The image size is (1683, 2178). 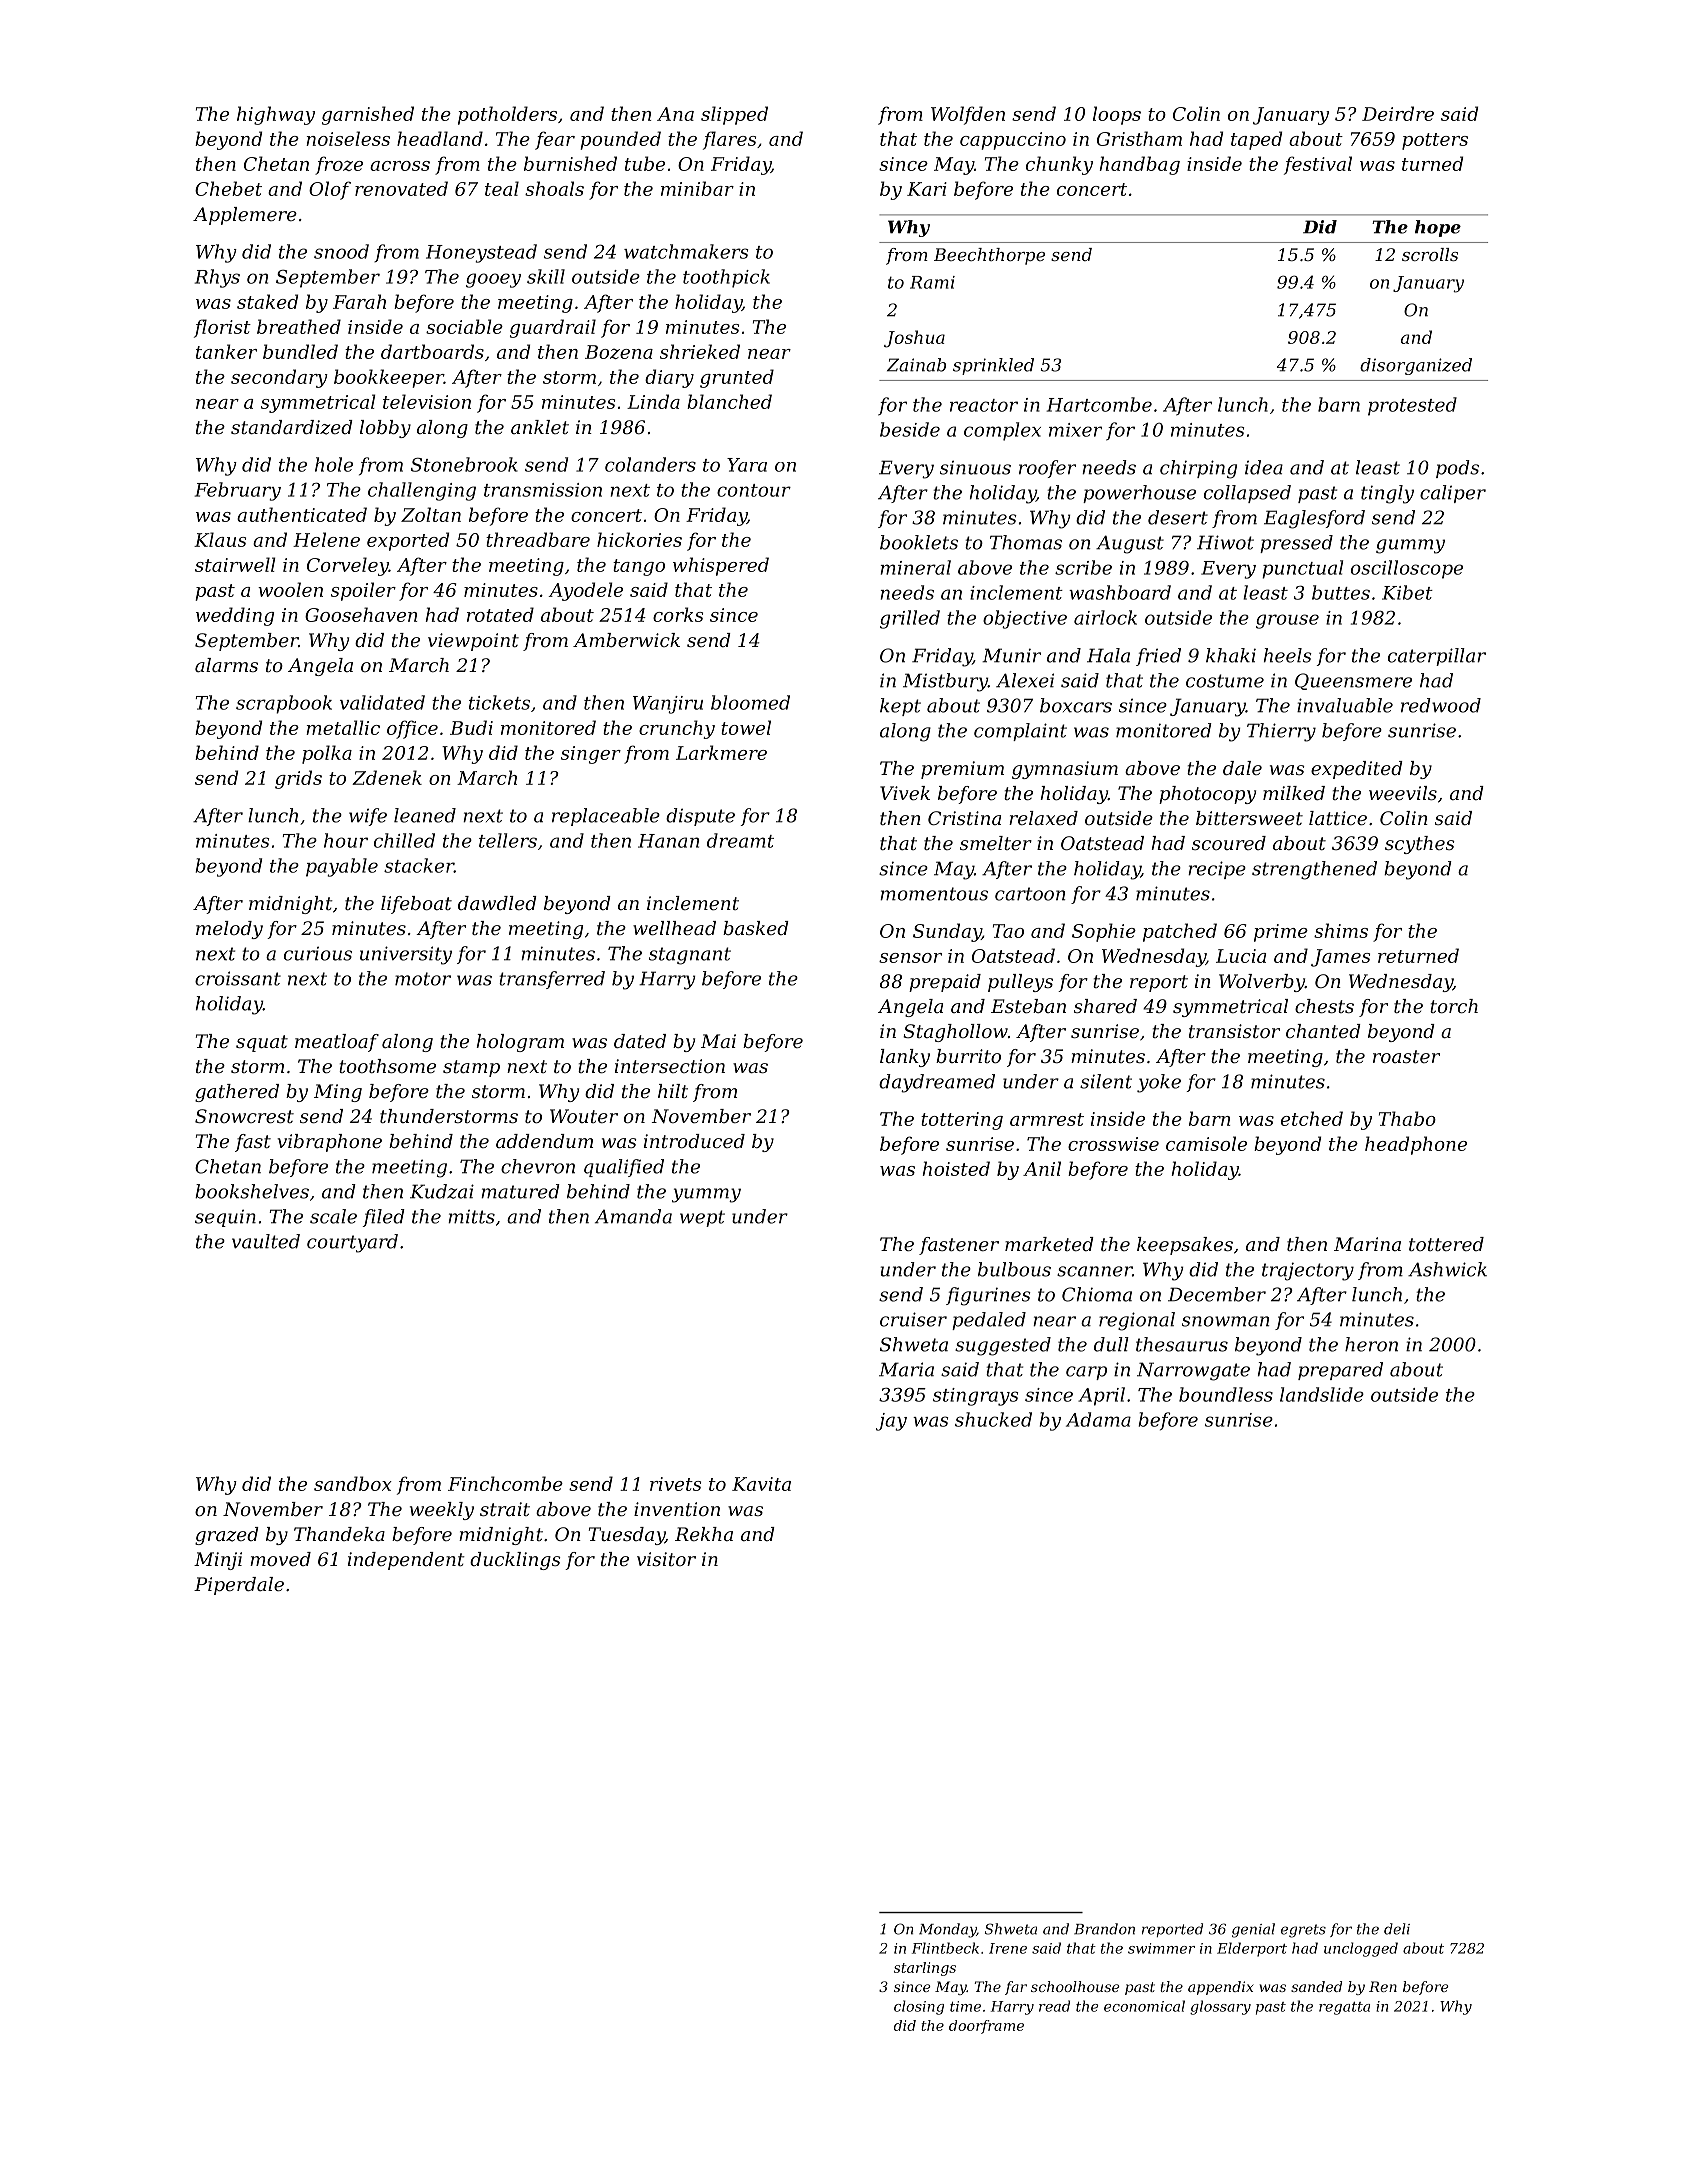 I want to click on doorframe, so click(x=986, y=2027).
